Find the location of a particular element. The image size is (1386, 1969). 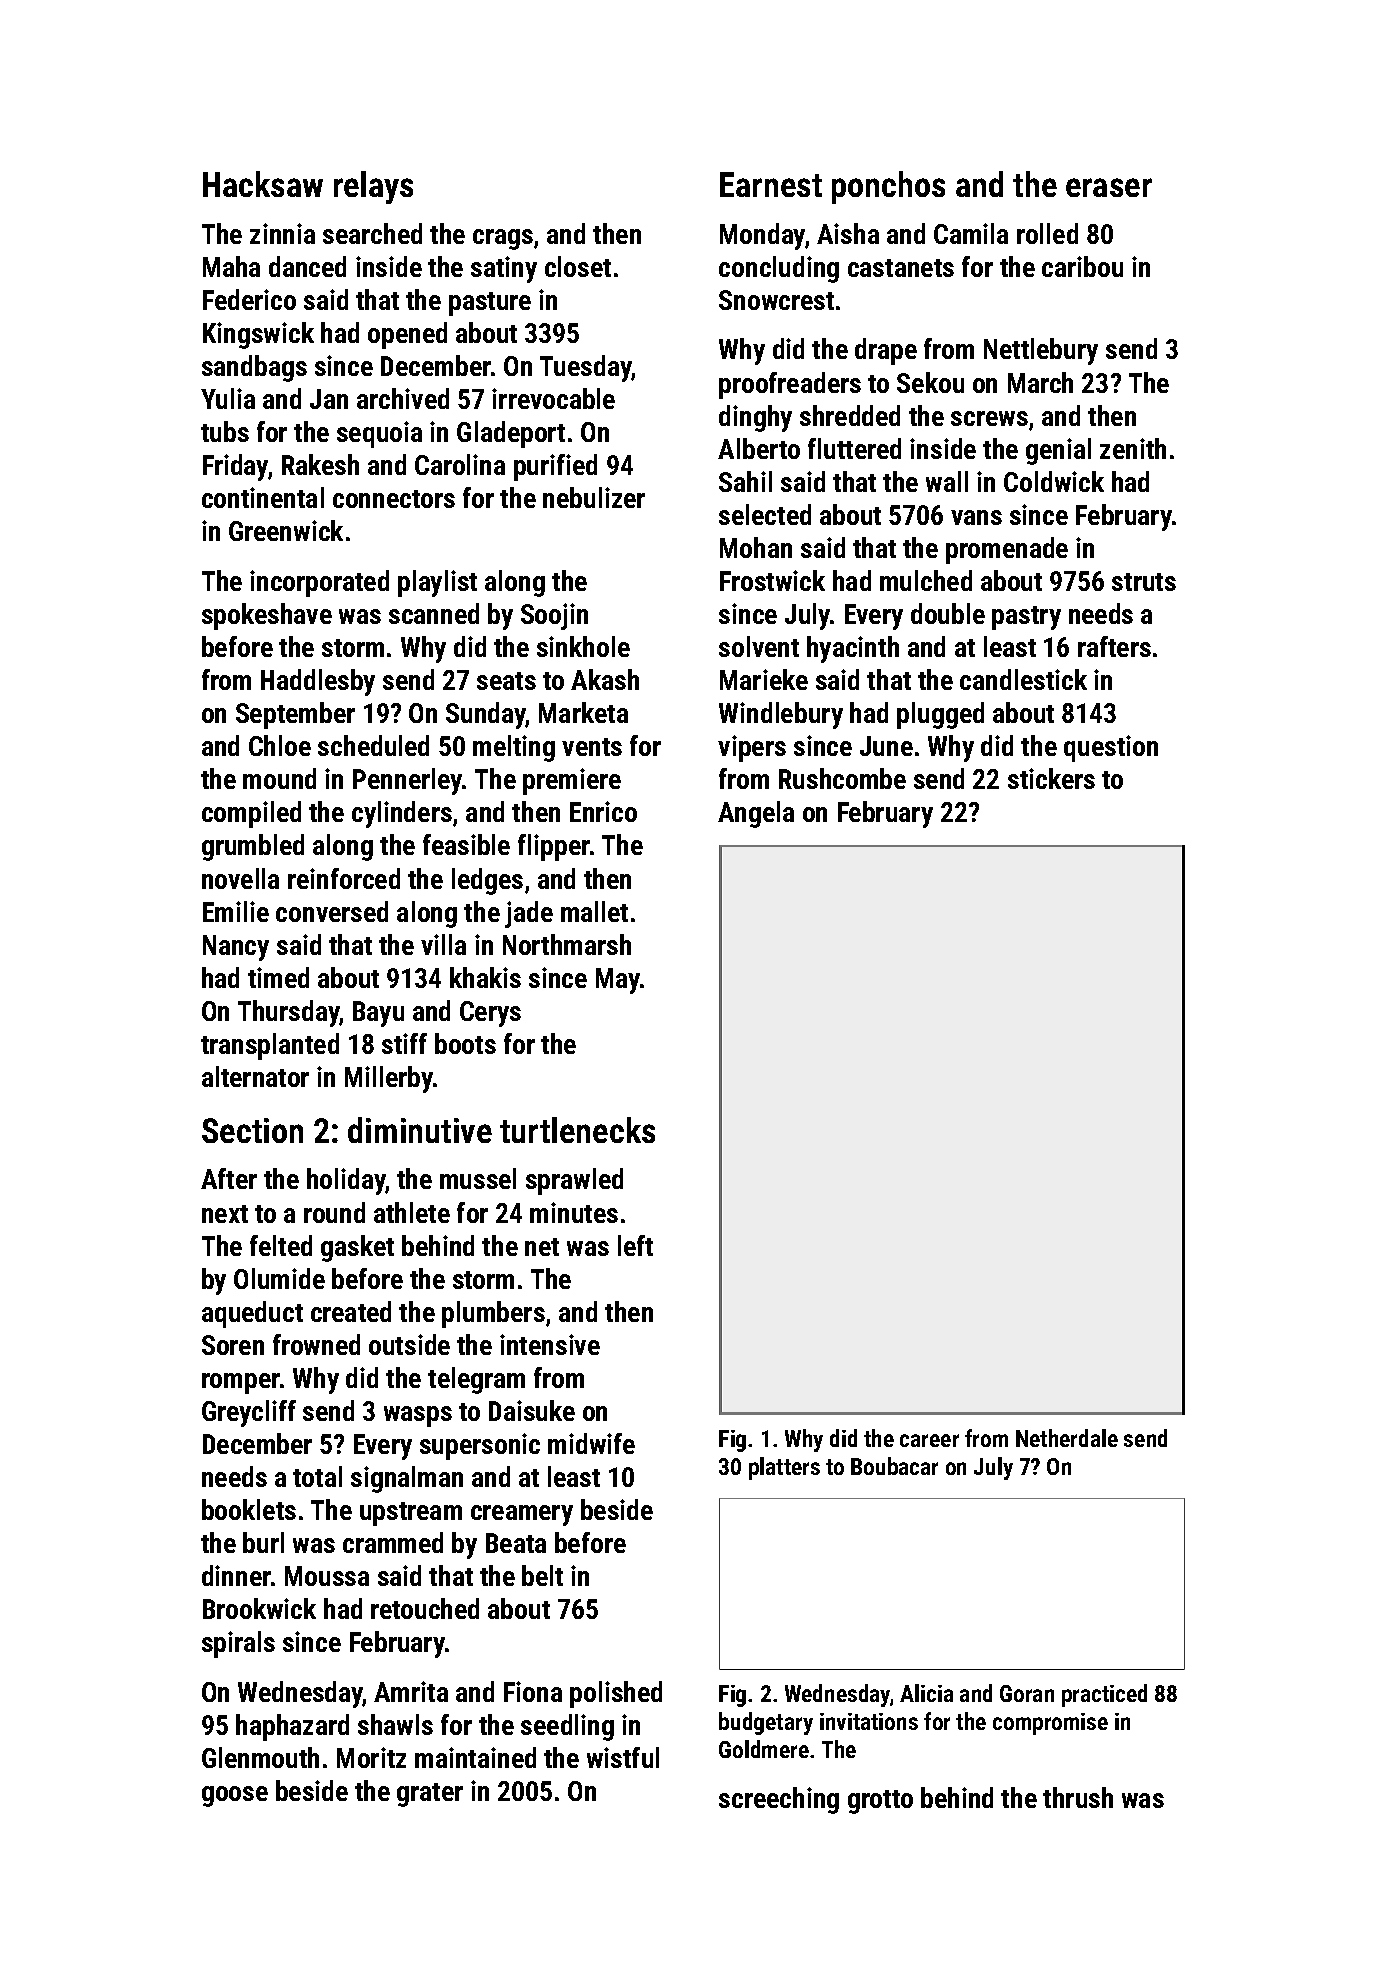

stickers is located at coordinates (1051, 778).
